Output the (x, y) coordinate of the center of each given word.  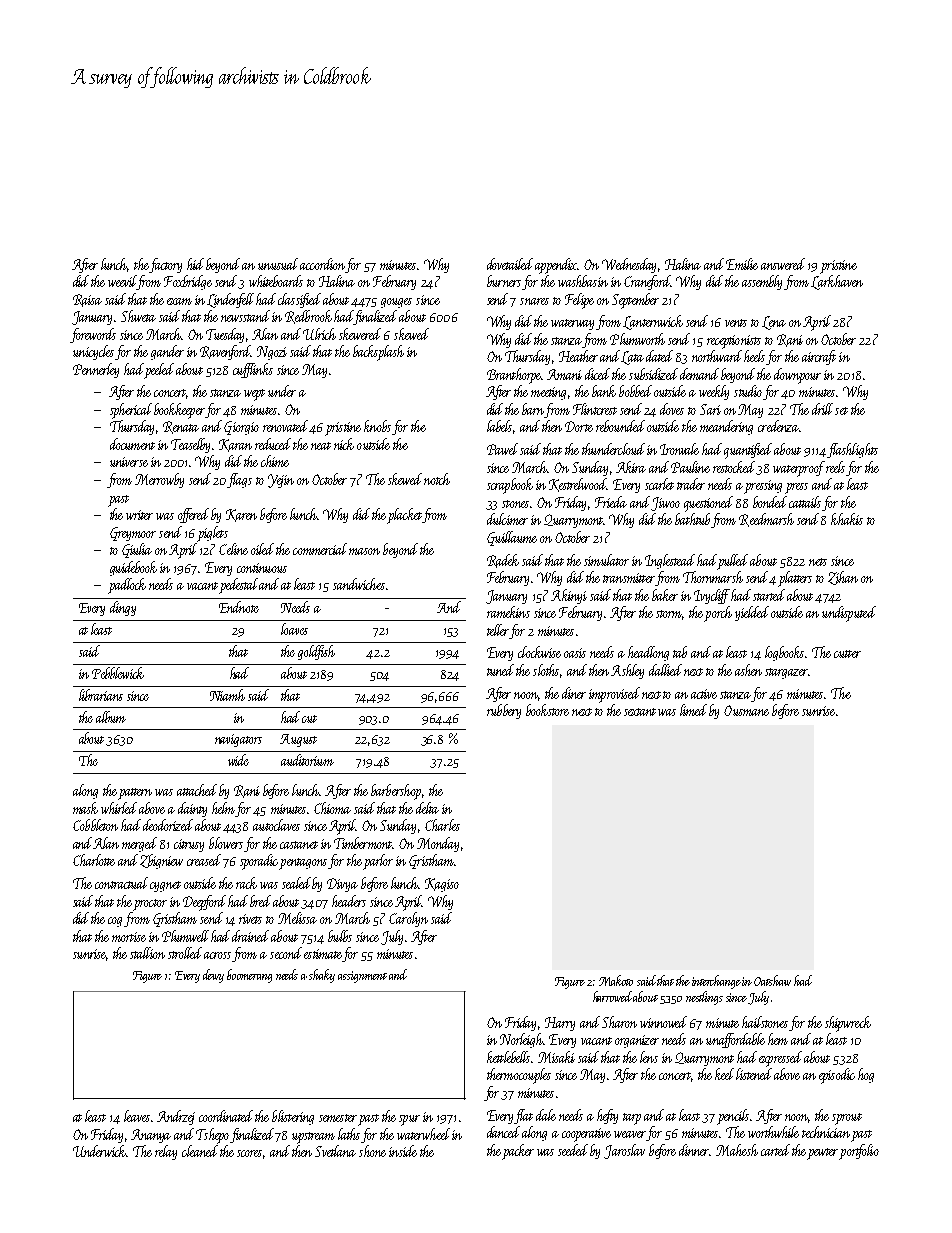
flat (524, 1116)
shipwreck (848, 1024)
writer (139, 515)
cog (115, 922)
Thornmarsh (713, 577)
